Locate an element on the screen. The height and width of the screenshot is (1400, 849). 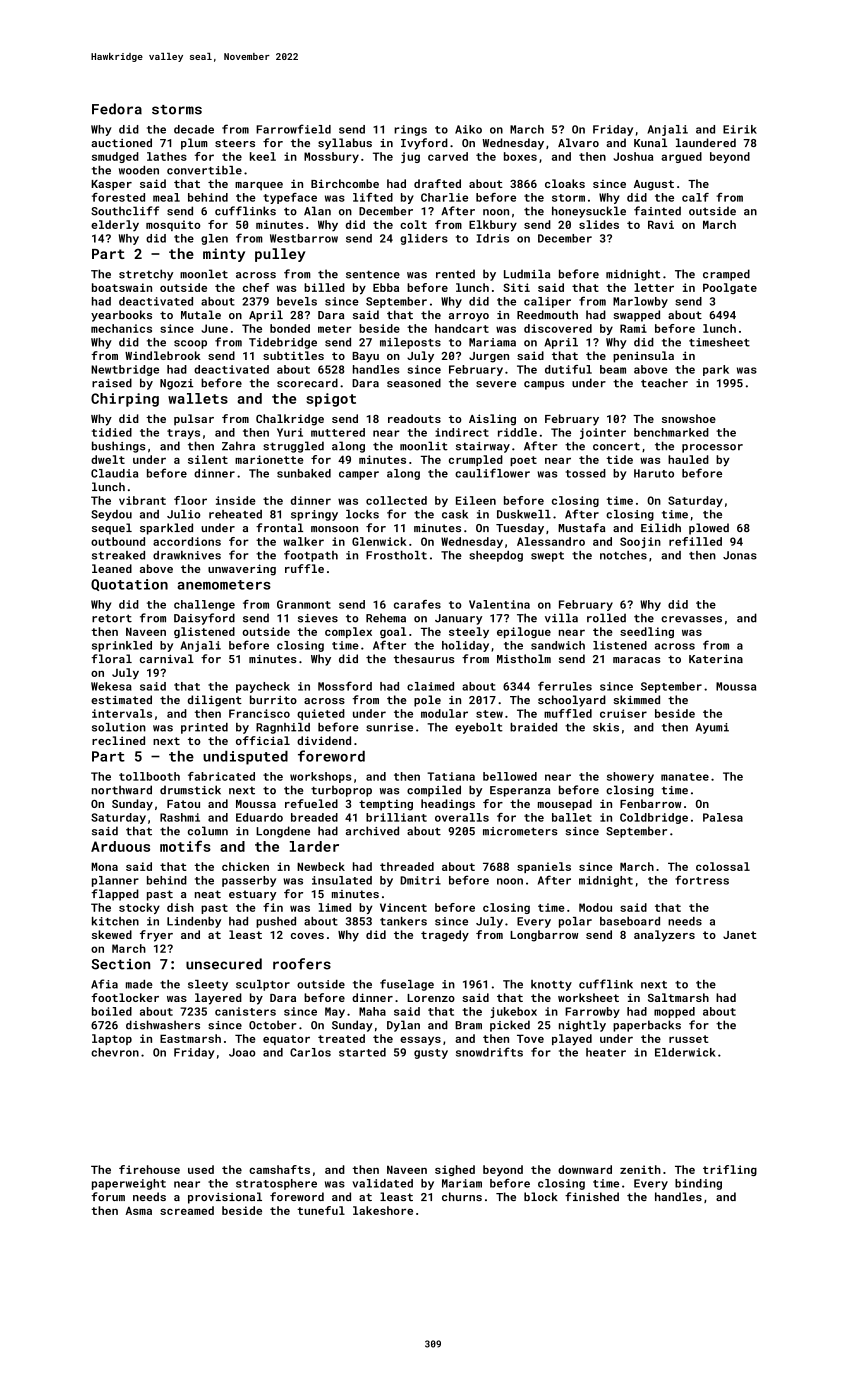
Tatiana is located at coordinates (451, 776).
